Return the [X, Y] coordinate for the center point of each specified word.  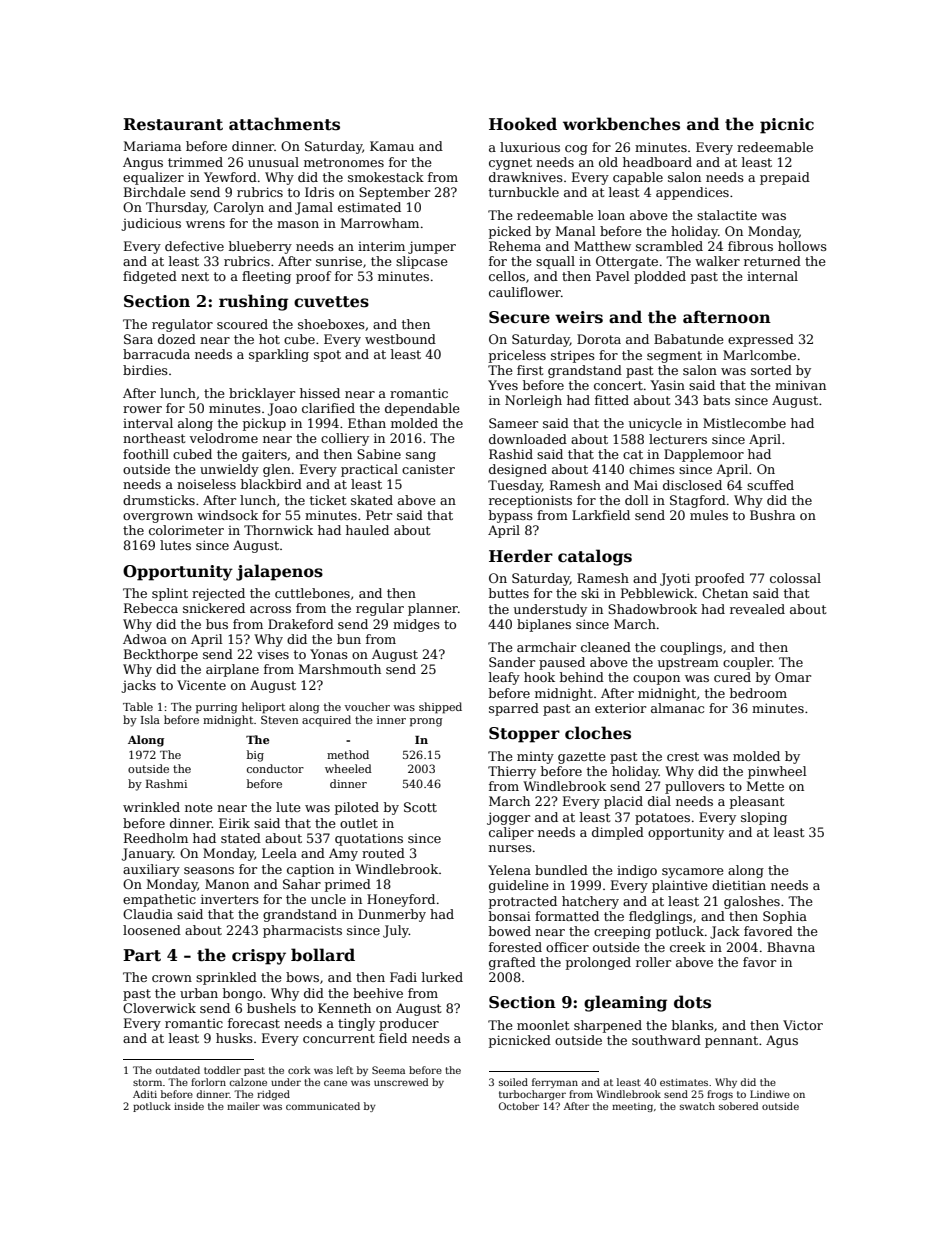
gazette [582, 758]
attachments [284, 124]
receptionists [530, 501]
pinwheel [777, 772]
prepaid [785, 178]
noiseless [206, 484]
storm [147, 1082]
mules [709, 515]
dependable [422, 409]
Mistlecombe [744, 423]
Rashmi [166, 783]
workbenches [621, 124]
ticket [328, 500]
